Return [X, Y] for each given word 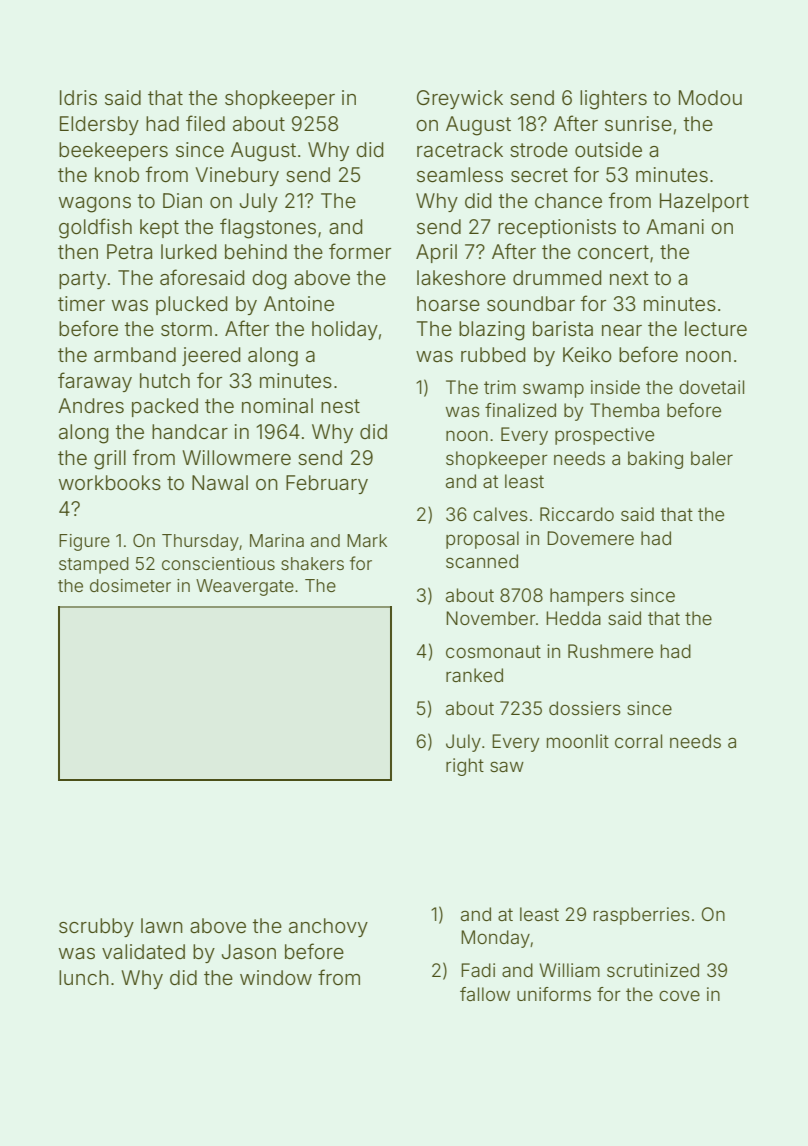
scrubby [96, 927]
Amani [675, 226]
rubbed [493, 354]
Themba [624, 410]
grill [110, 460]
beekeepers [113, 151]
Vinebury [237, 176]
